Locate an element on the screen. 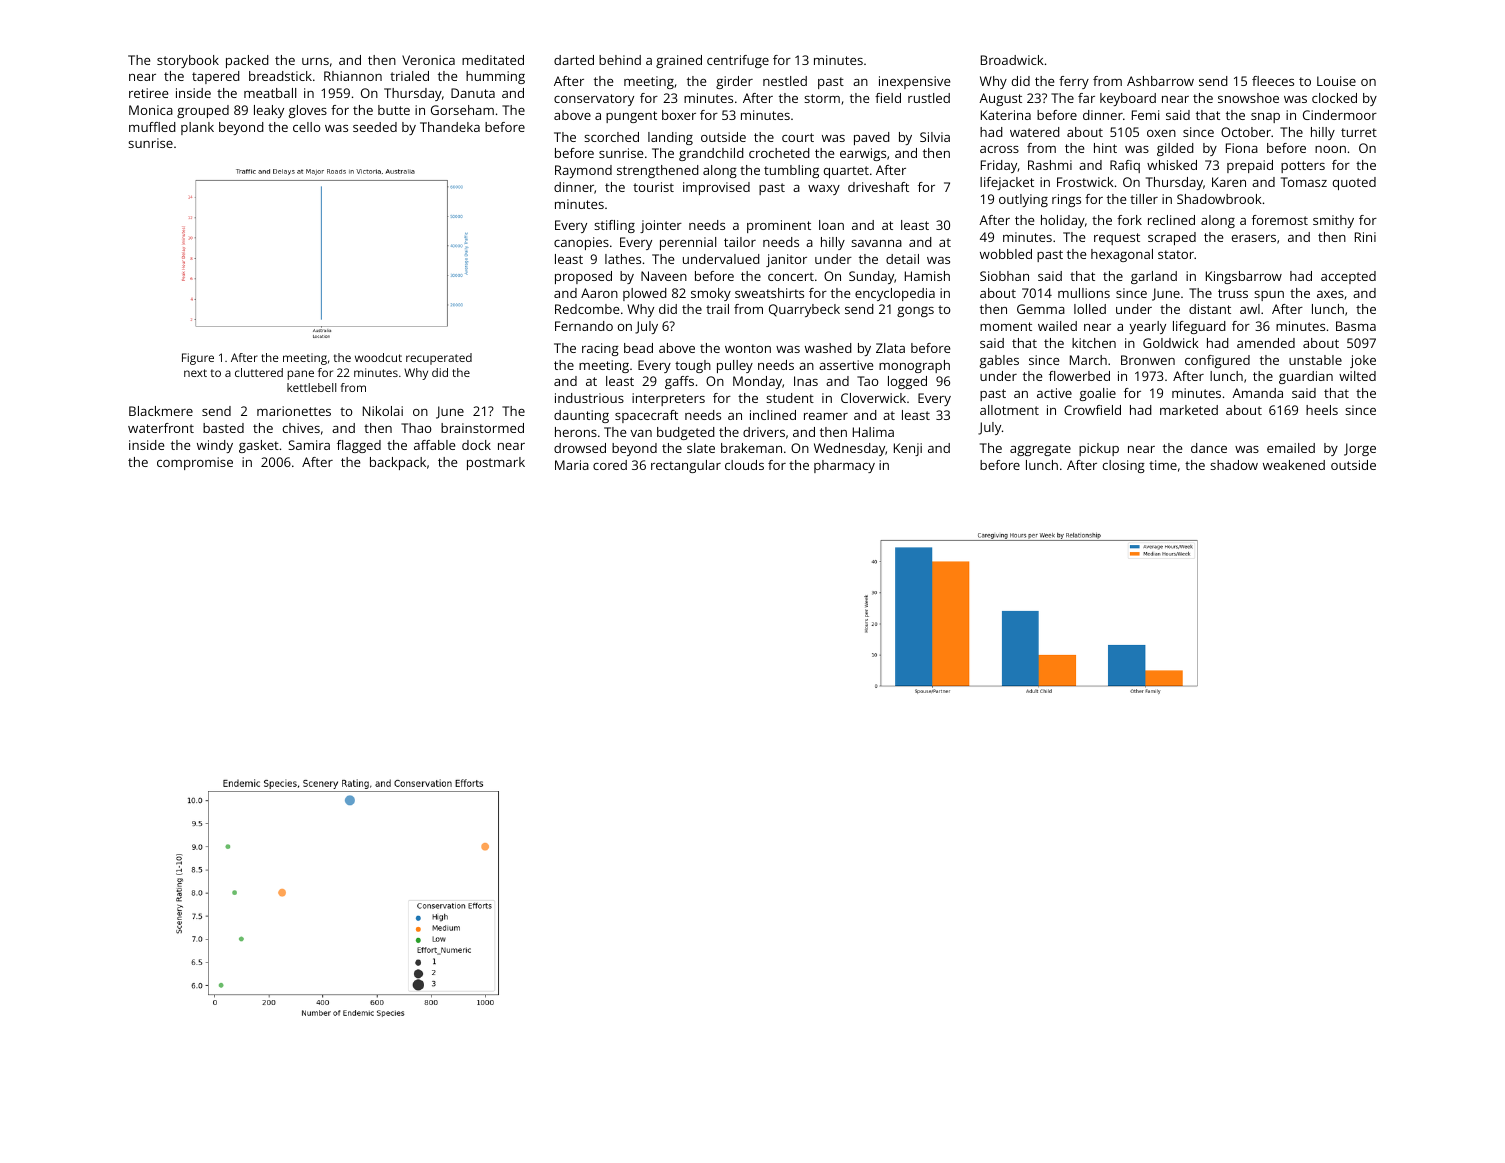  behind is located at coordinates (620, 60).
